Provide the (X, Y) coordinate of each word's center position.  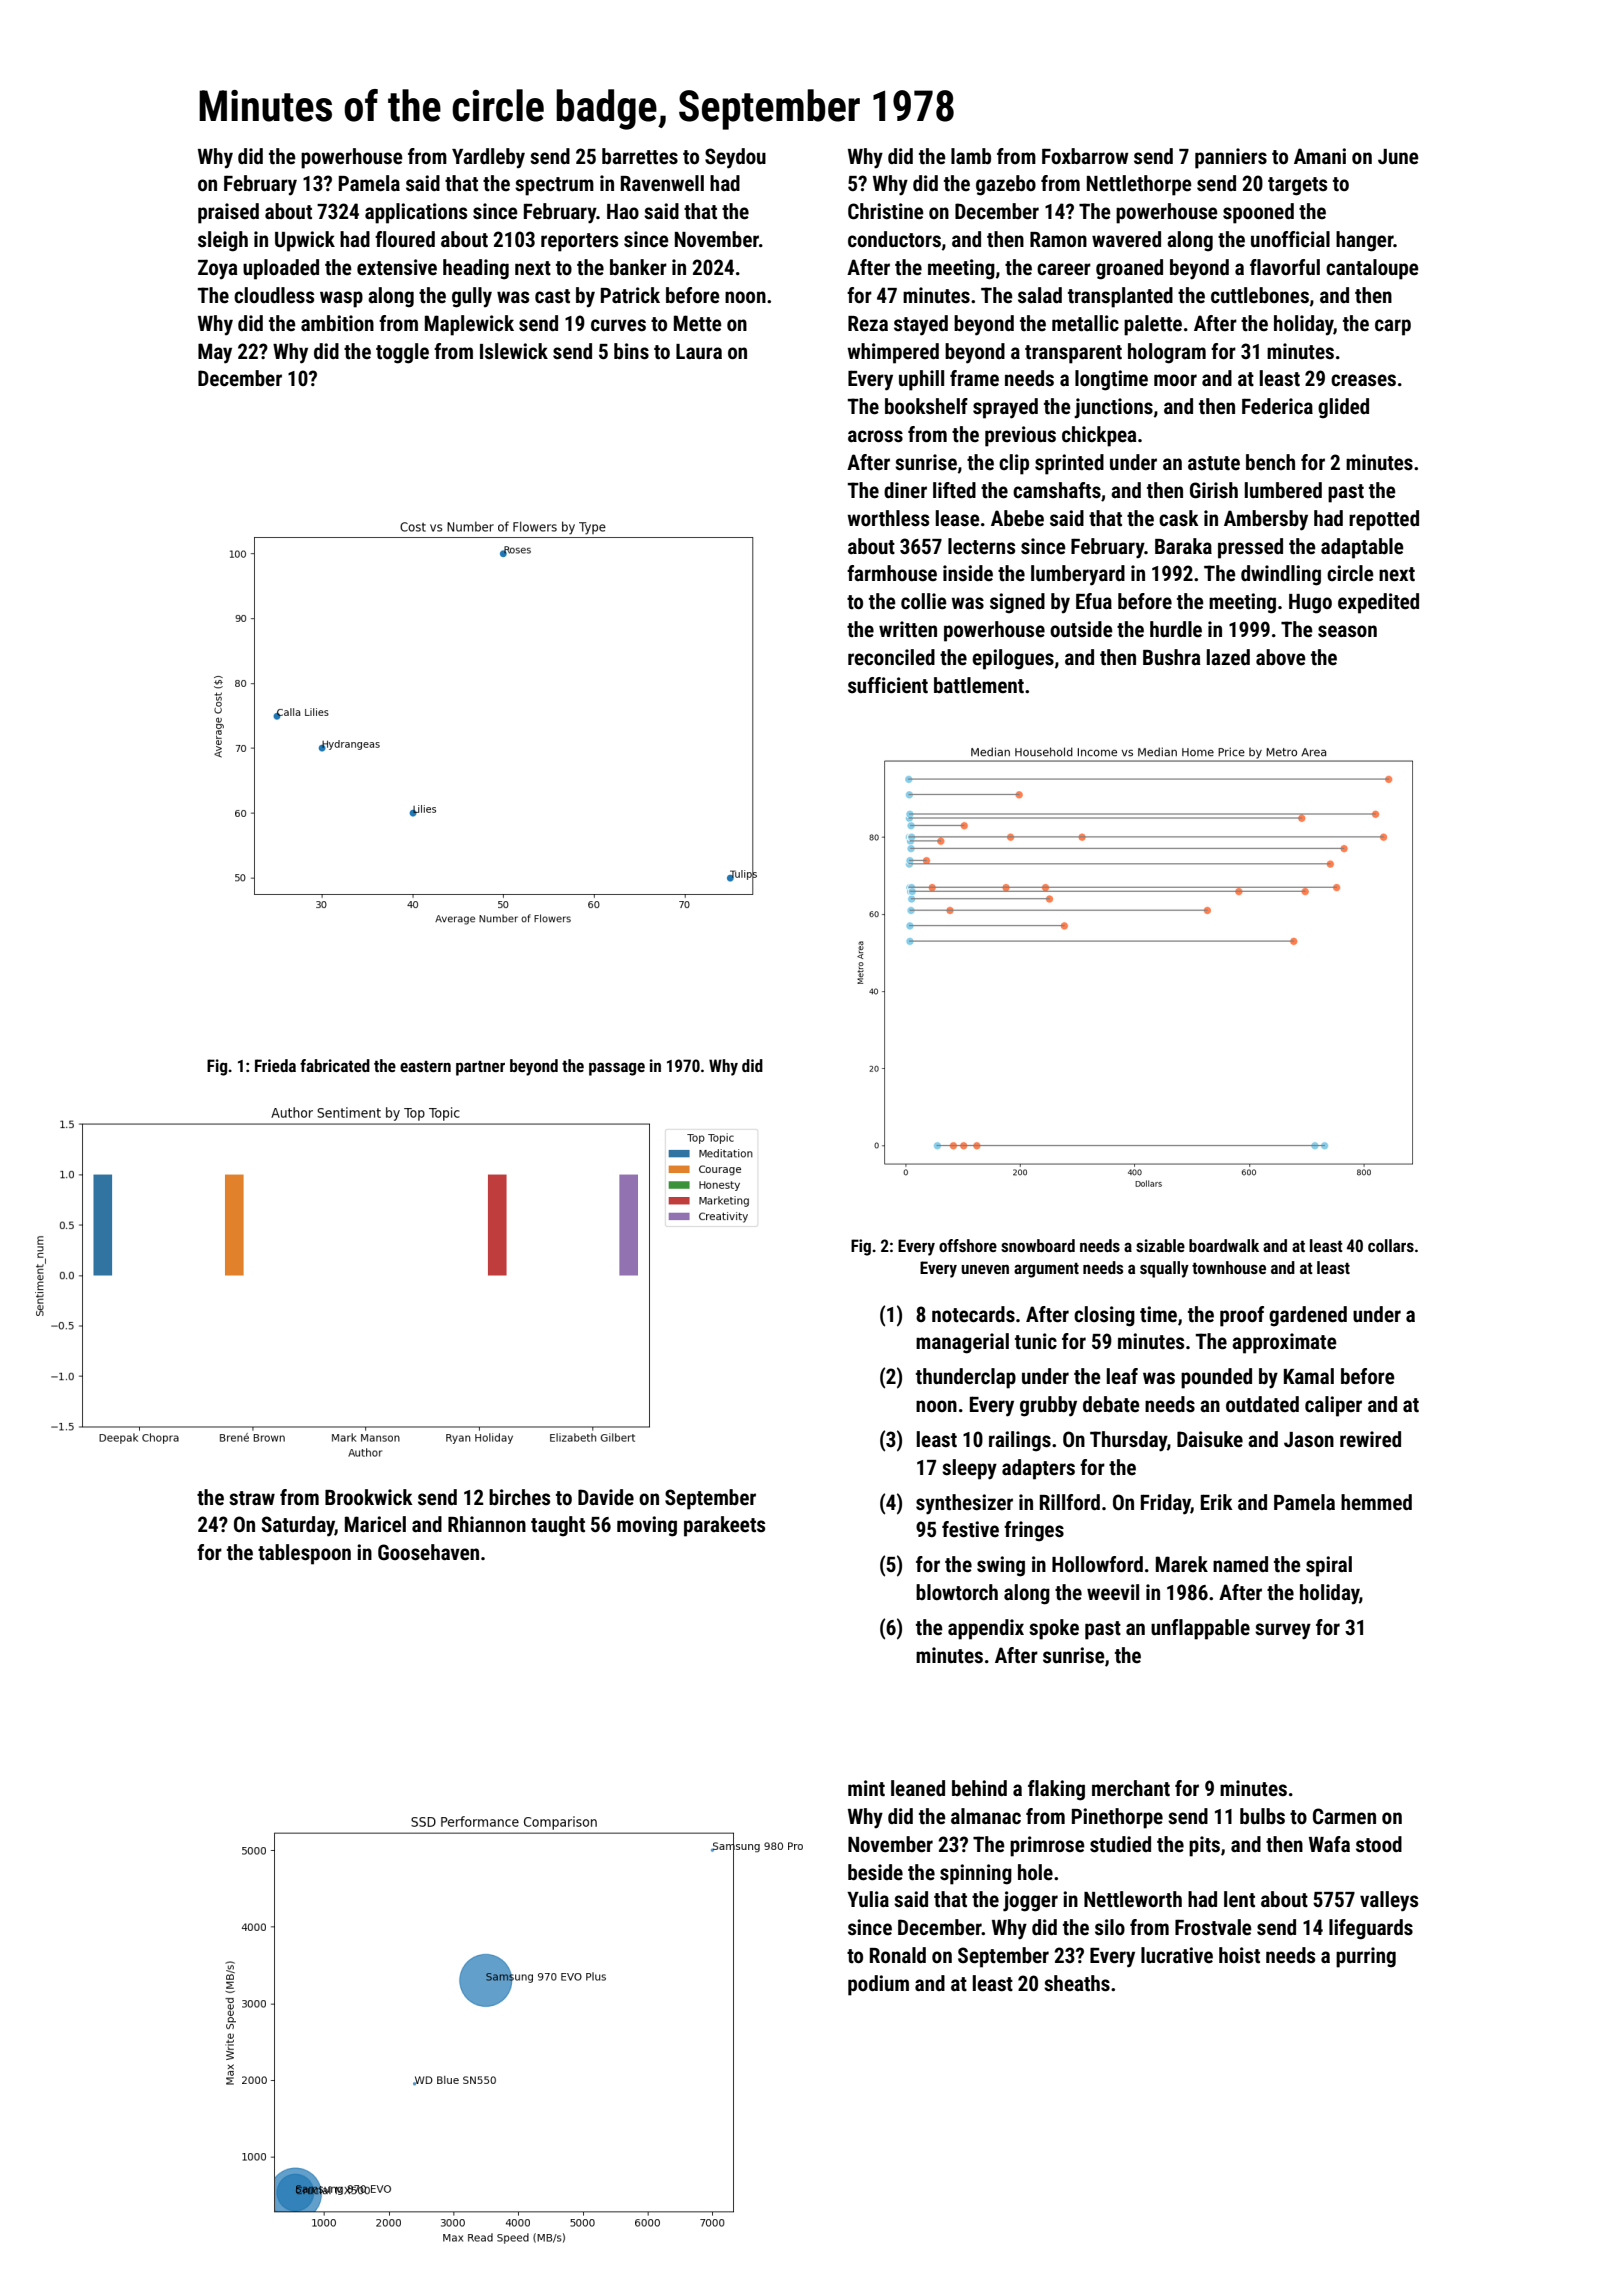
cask (1179, 518)
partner (480, 1068)
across (875, 436)
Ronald (898, 1955)
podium (878, 1985)
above (1281, 657)
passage (617, 1069)
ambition (337, 323)
